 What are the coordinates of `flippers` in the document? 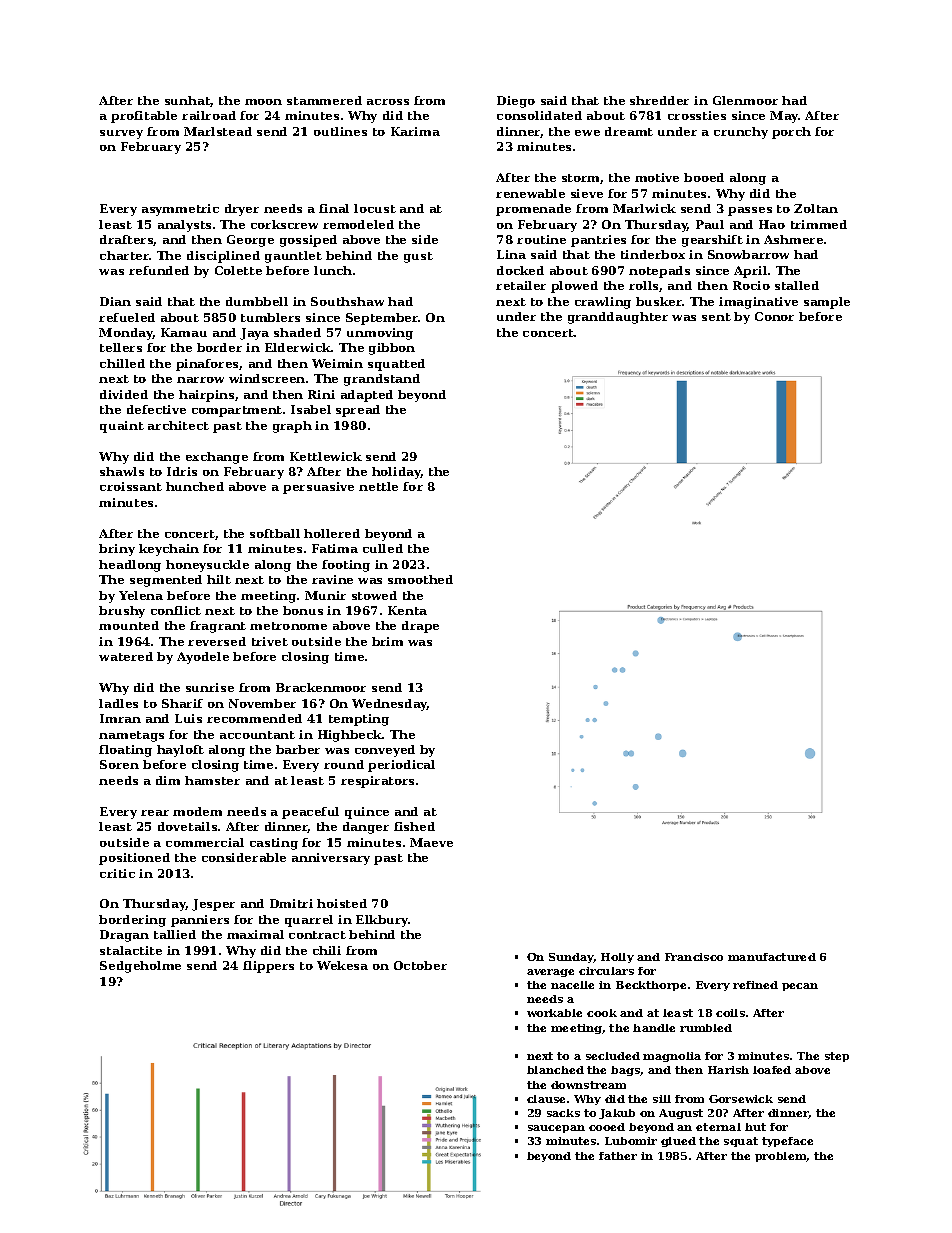 It's located at (268, 967).
